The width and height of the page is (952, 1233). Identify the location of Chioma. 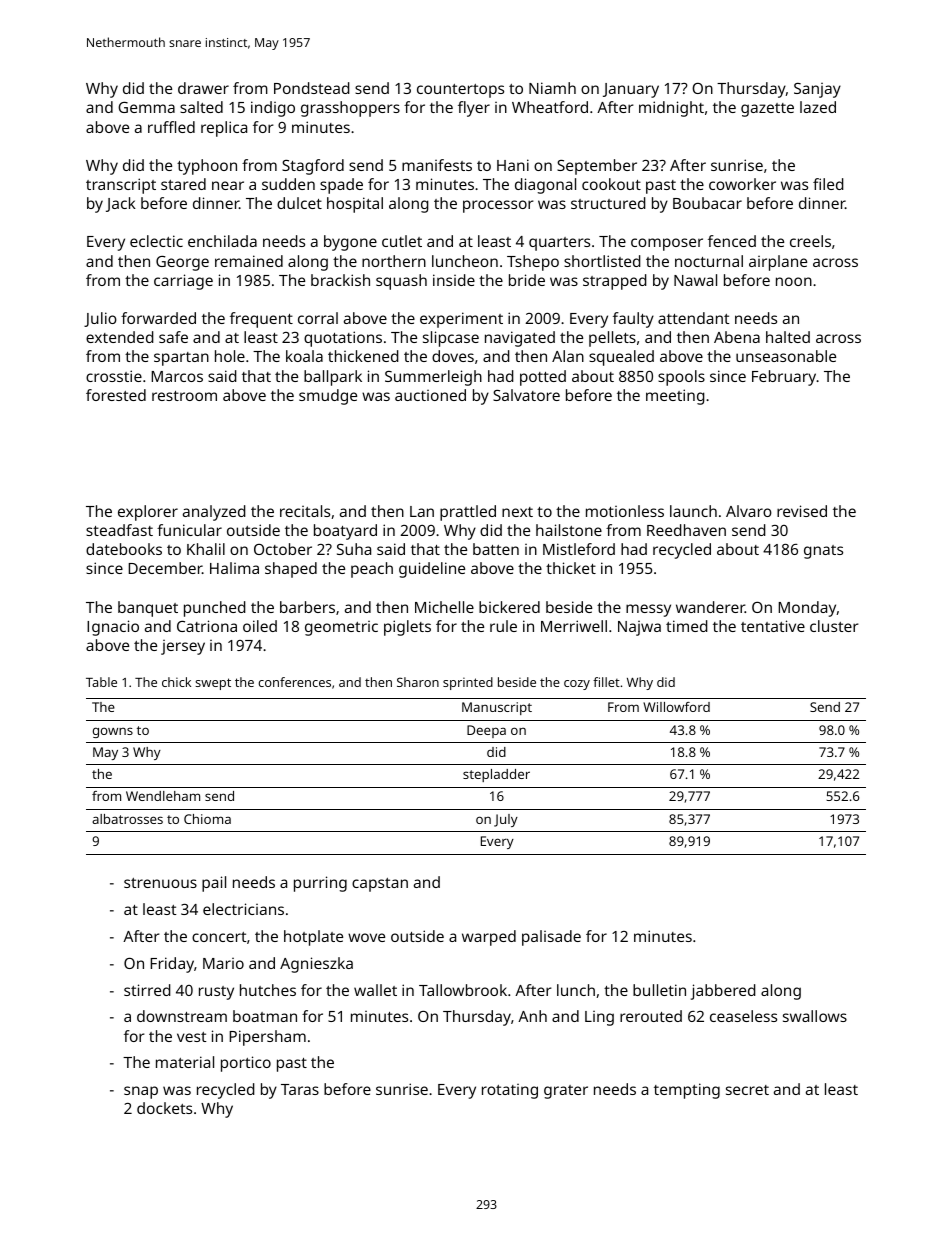
(207, 819).
